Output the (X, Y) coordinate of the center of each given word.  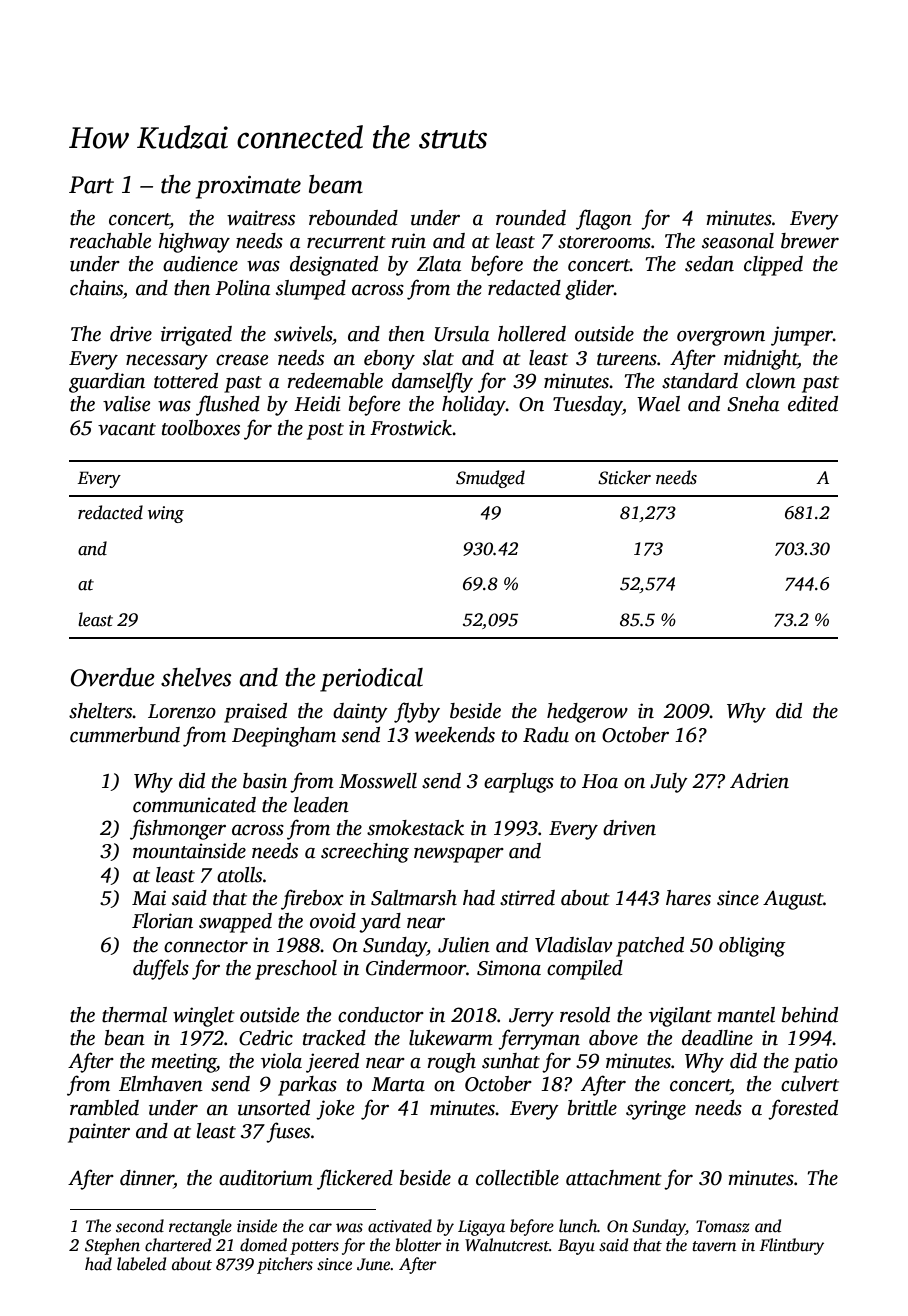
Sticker (624, 477)
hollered (532, 334)
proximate (248, 187)
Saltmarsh (414, 898)
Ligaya (481, 1228)
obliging (752, 947)
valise (126, 404)
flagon (604, 219)
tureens (627, 359)
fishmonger (178, 829)
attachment (614, 1178)
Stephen (112, 1246)
